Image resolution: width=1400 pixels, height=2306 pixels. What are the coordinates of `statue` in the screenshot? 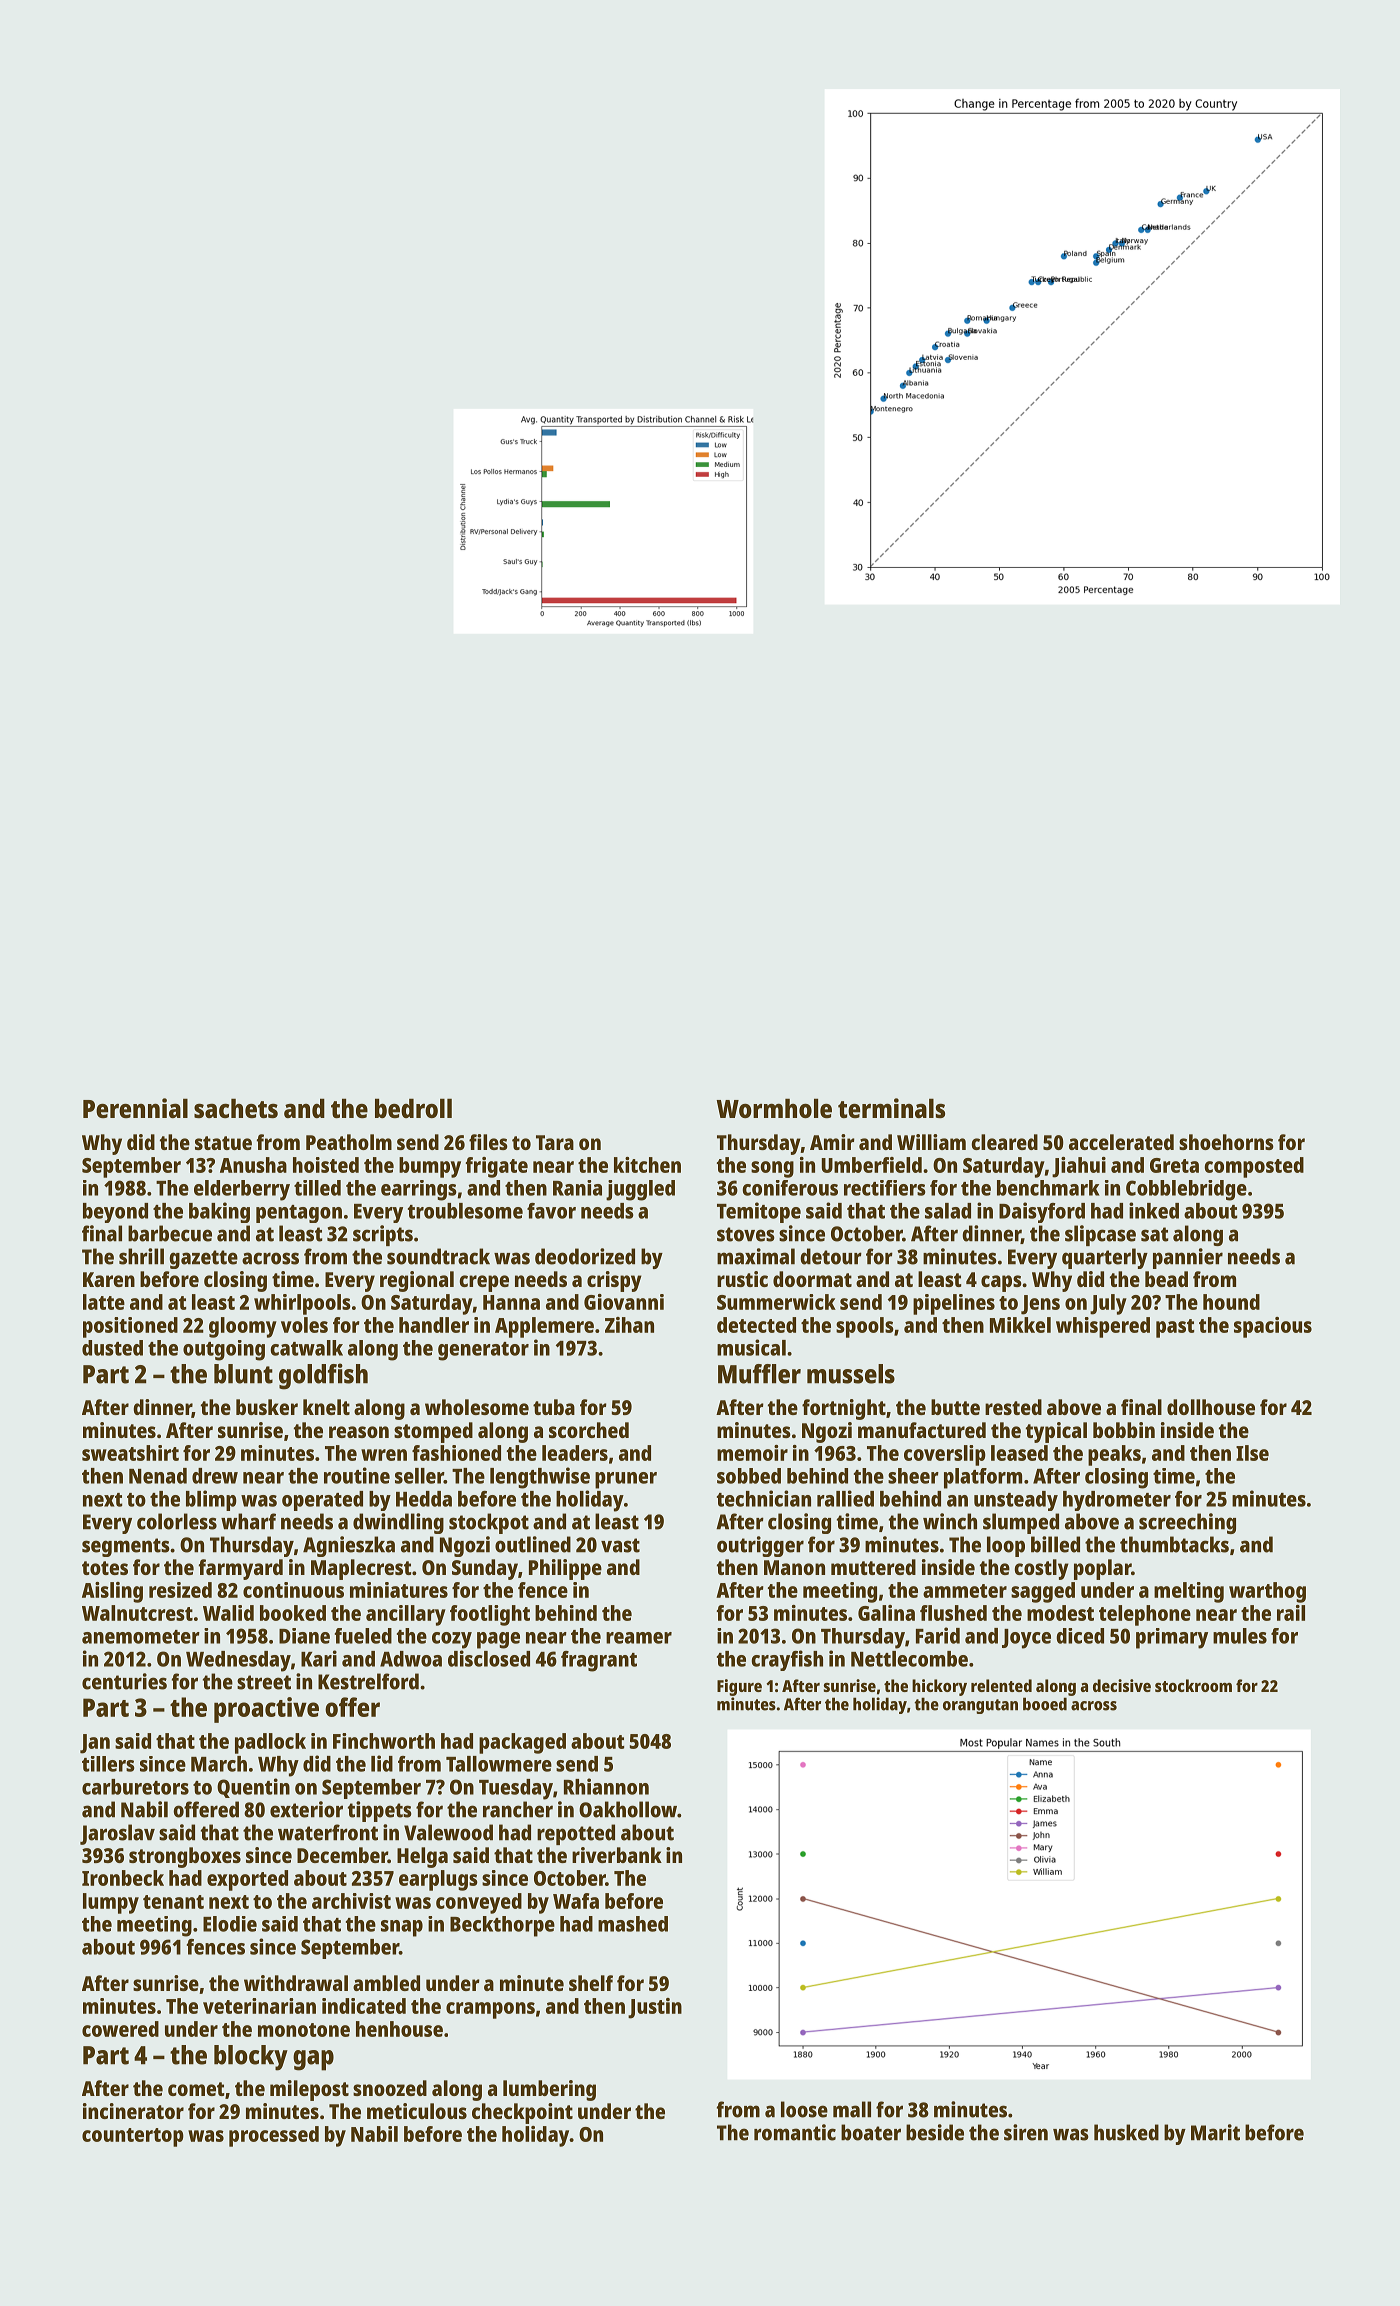 It's located at (223, 1143).
